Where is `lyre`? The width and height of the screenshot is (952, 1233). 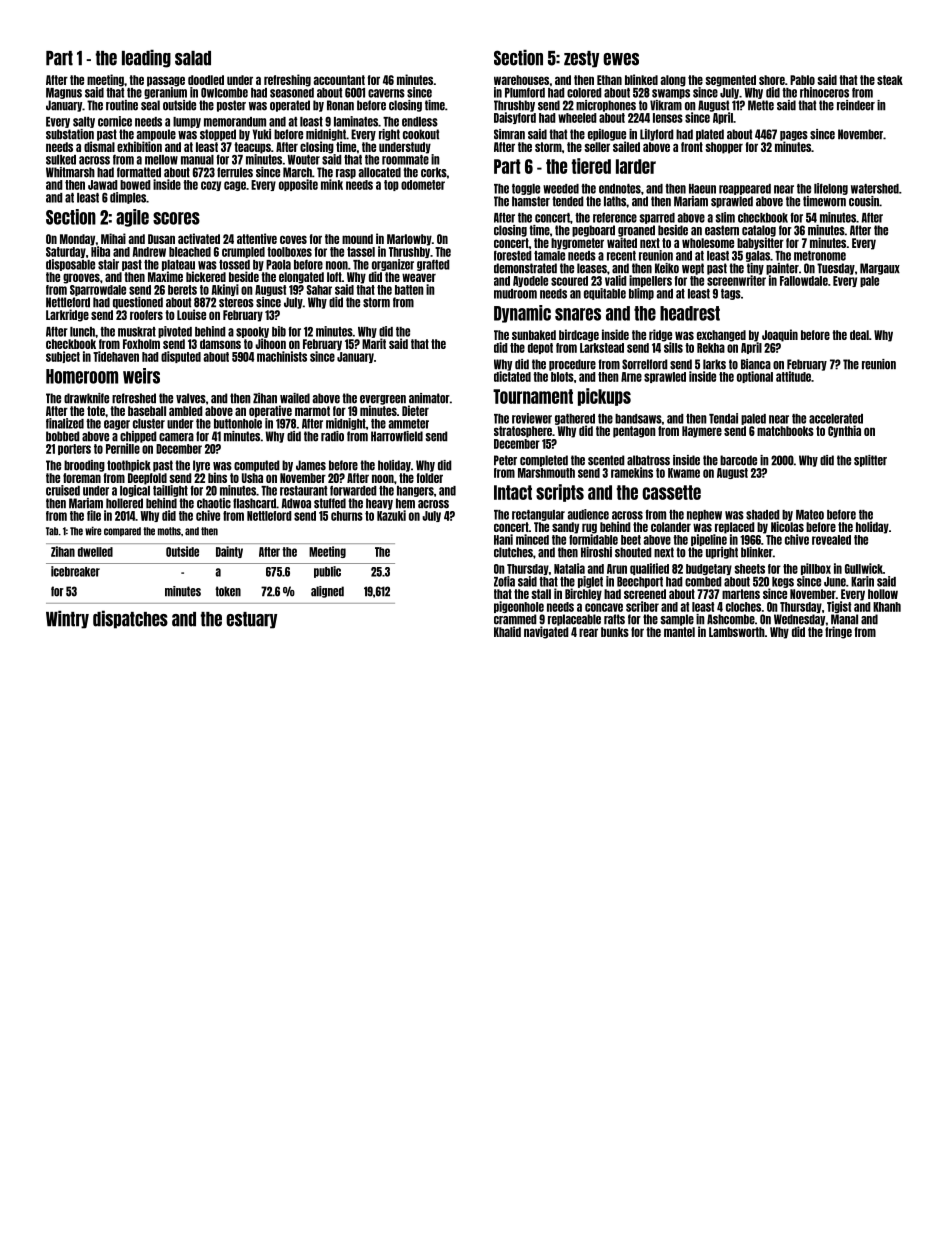 lyre is located at coordinates (201, 466).
